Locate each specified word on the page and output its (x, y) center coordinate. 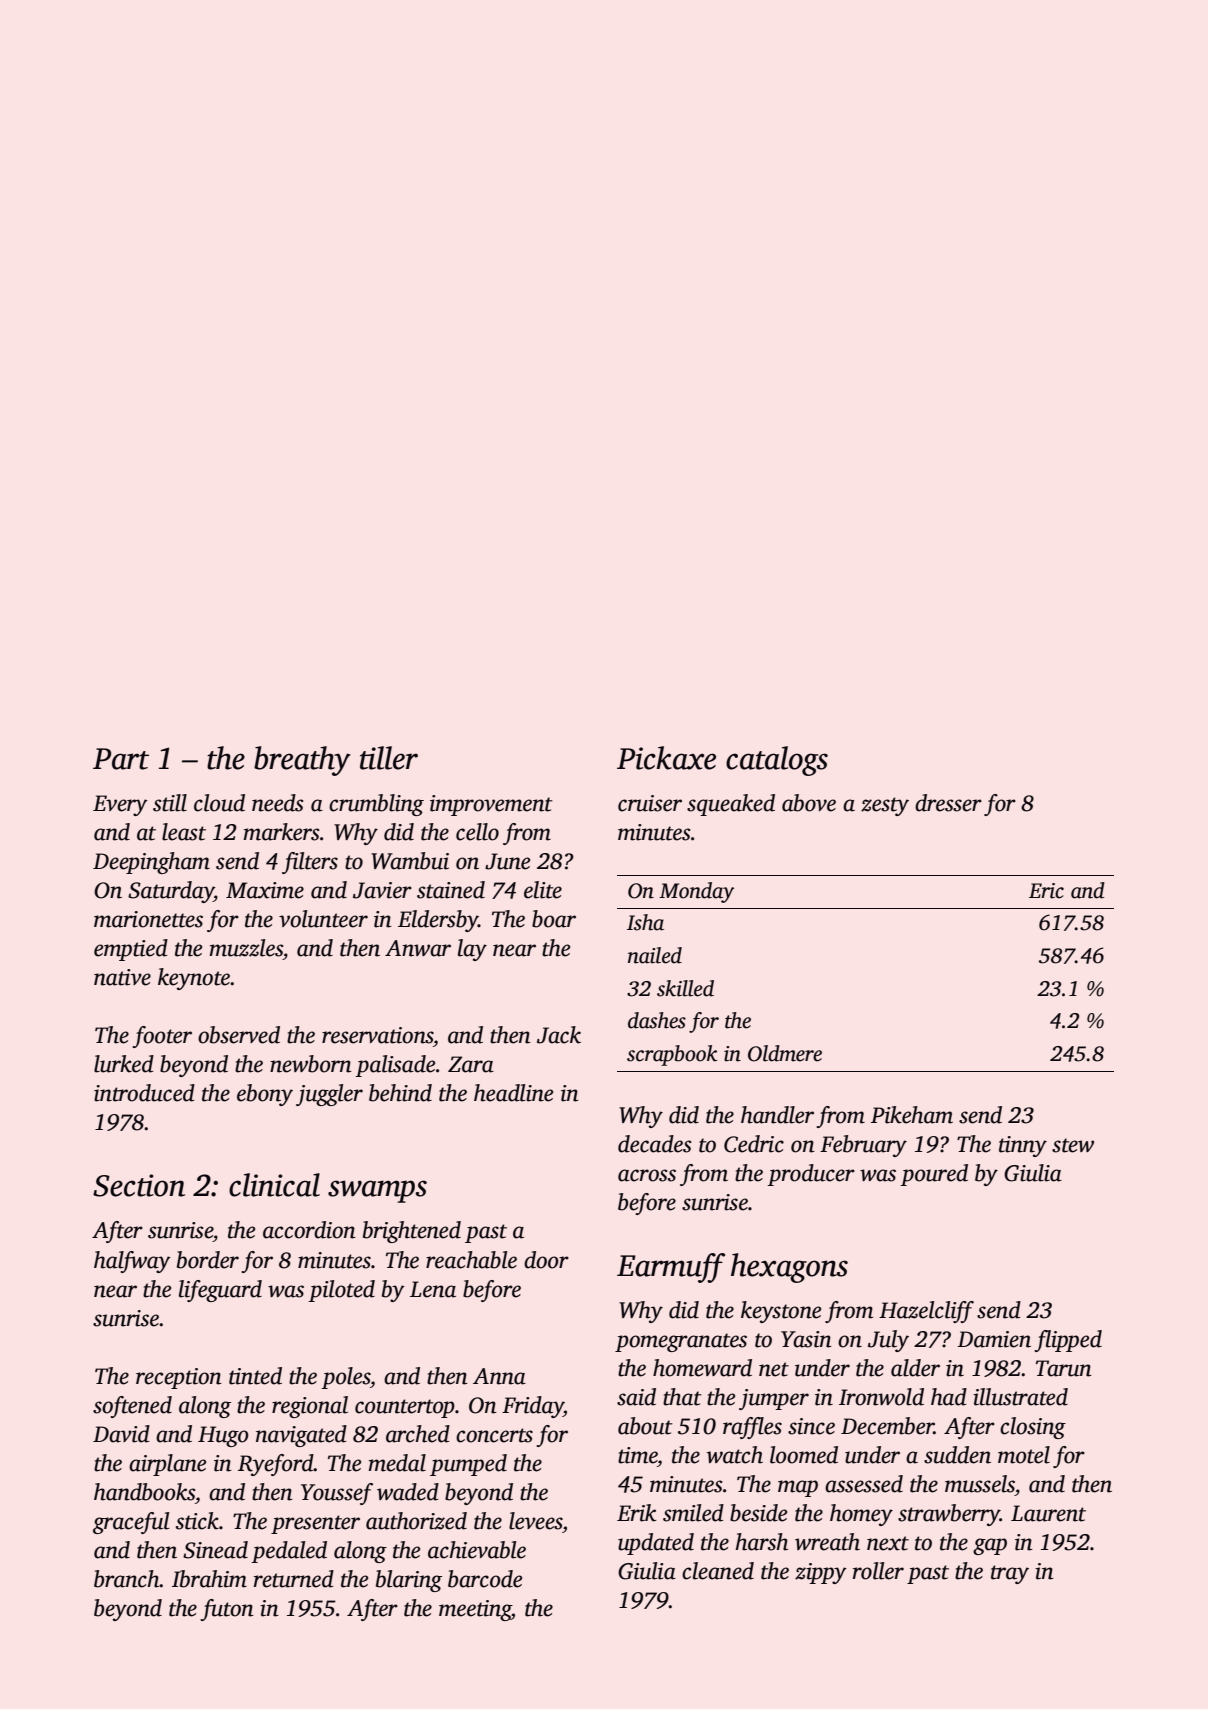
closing (1033, 1428)
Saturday (171, 892)
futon (227, 1610)
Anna (499, 1376)
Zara (471, 1064)
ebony (265, 1095)
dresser (948, 803)
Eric (1046, 891)
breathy (302, 761)
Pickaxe (666, 758)
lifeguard (220, 1291)
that (682, 1397)
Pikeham (912, 1115)
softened (132, 1407)
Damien (994, 1339)
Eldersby (438, 921)
